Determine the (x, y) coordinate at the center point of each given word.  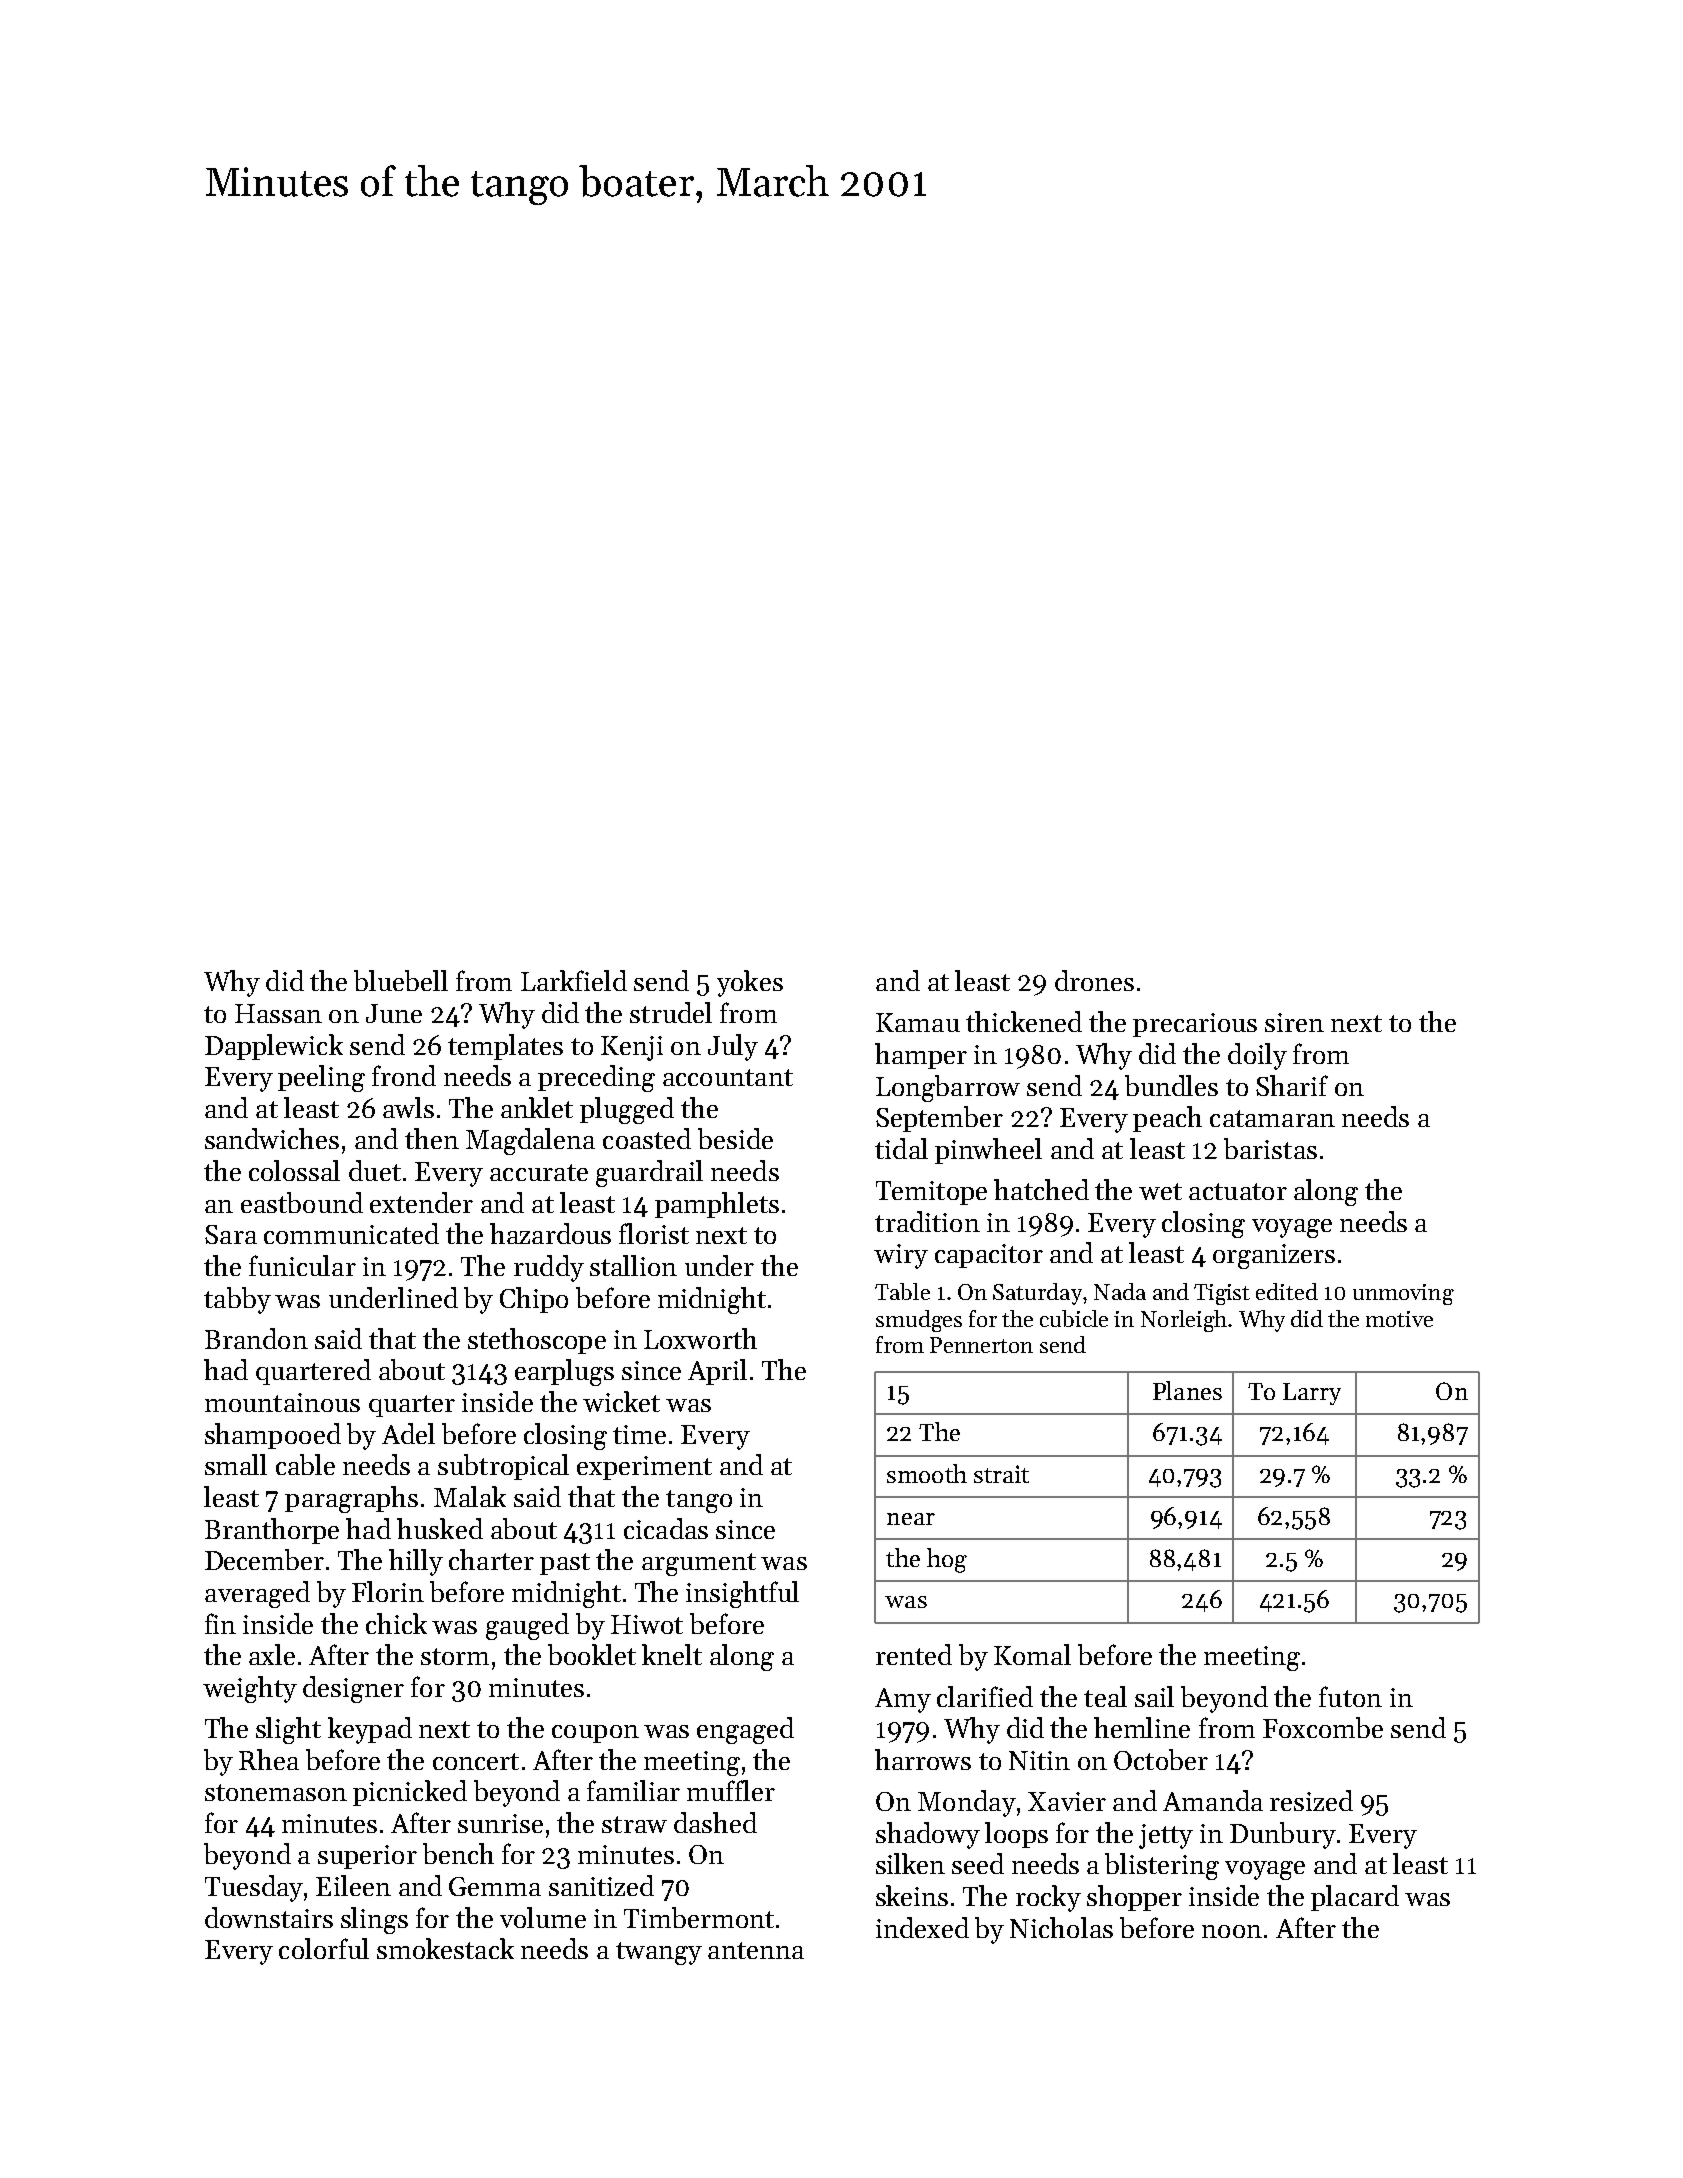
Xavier (1067, 1801)
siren (1294, 1022)
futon (1350, 1696)
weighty (250, 1689)
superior (367, 1857)
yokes (750, 983)
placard (1355, 1898)
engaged (745, 1730)
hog (947, 1560)
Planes (1187, 1390)
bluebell (401, 980)
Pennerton (981, 1345)
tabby (237, 1300)
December (264, 1559)
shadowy (928, 1835)
